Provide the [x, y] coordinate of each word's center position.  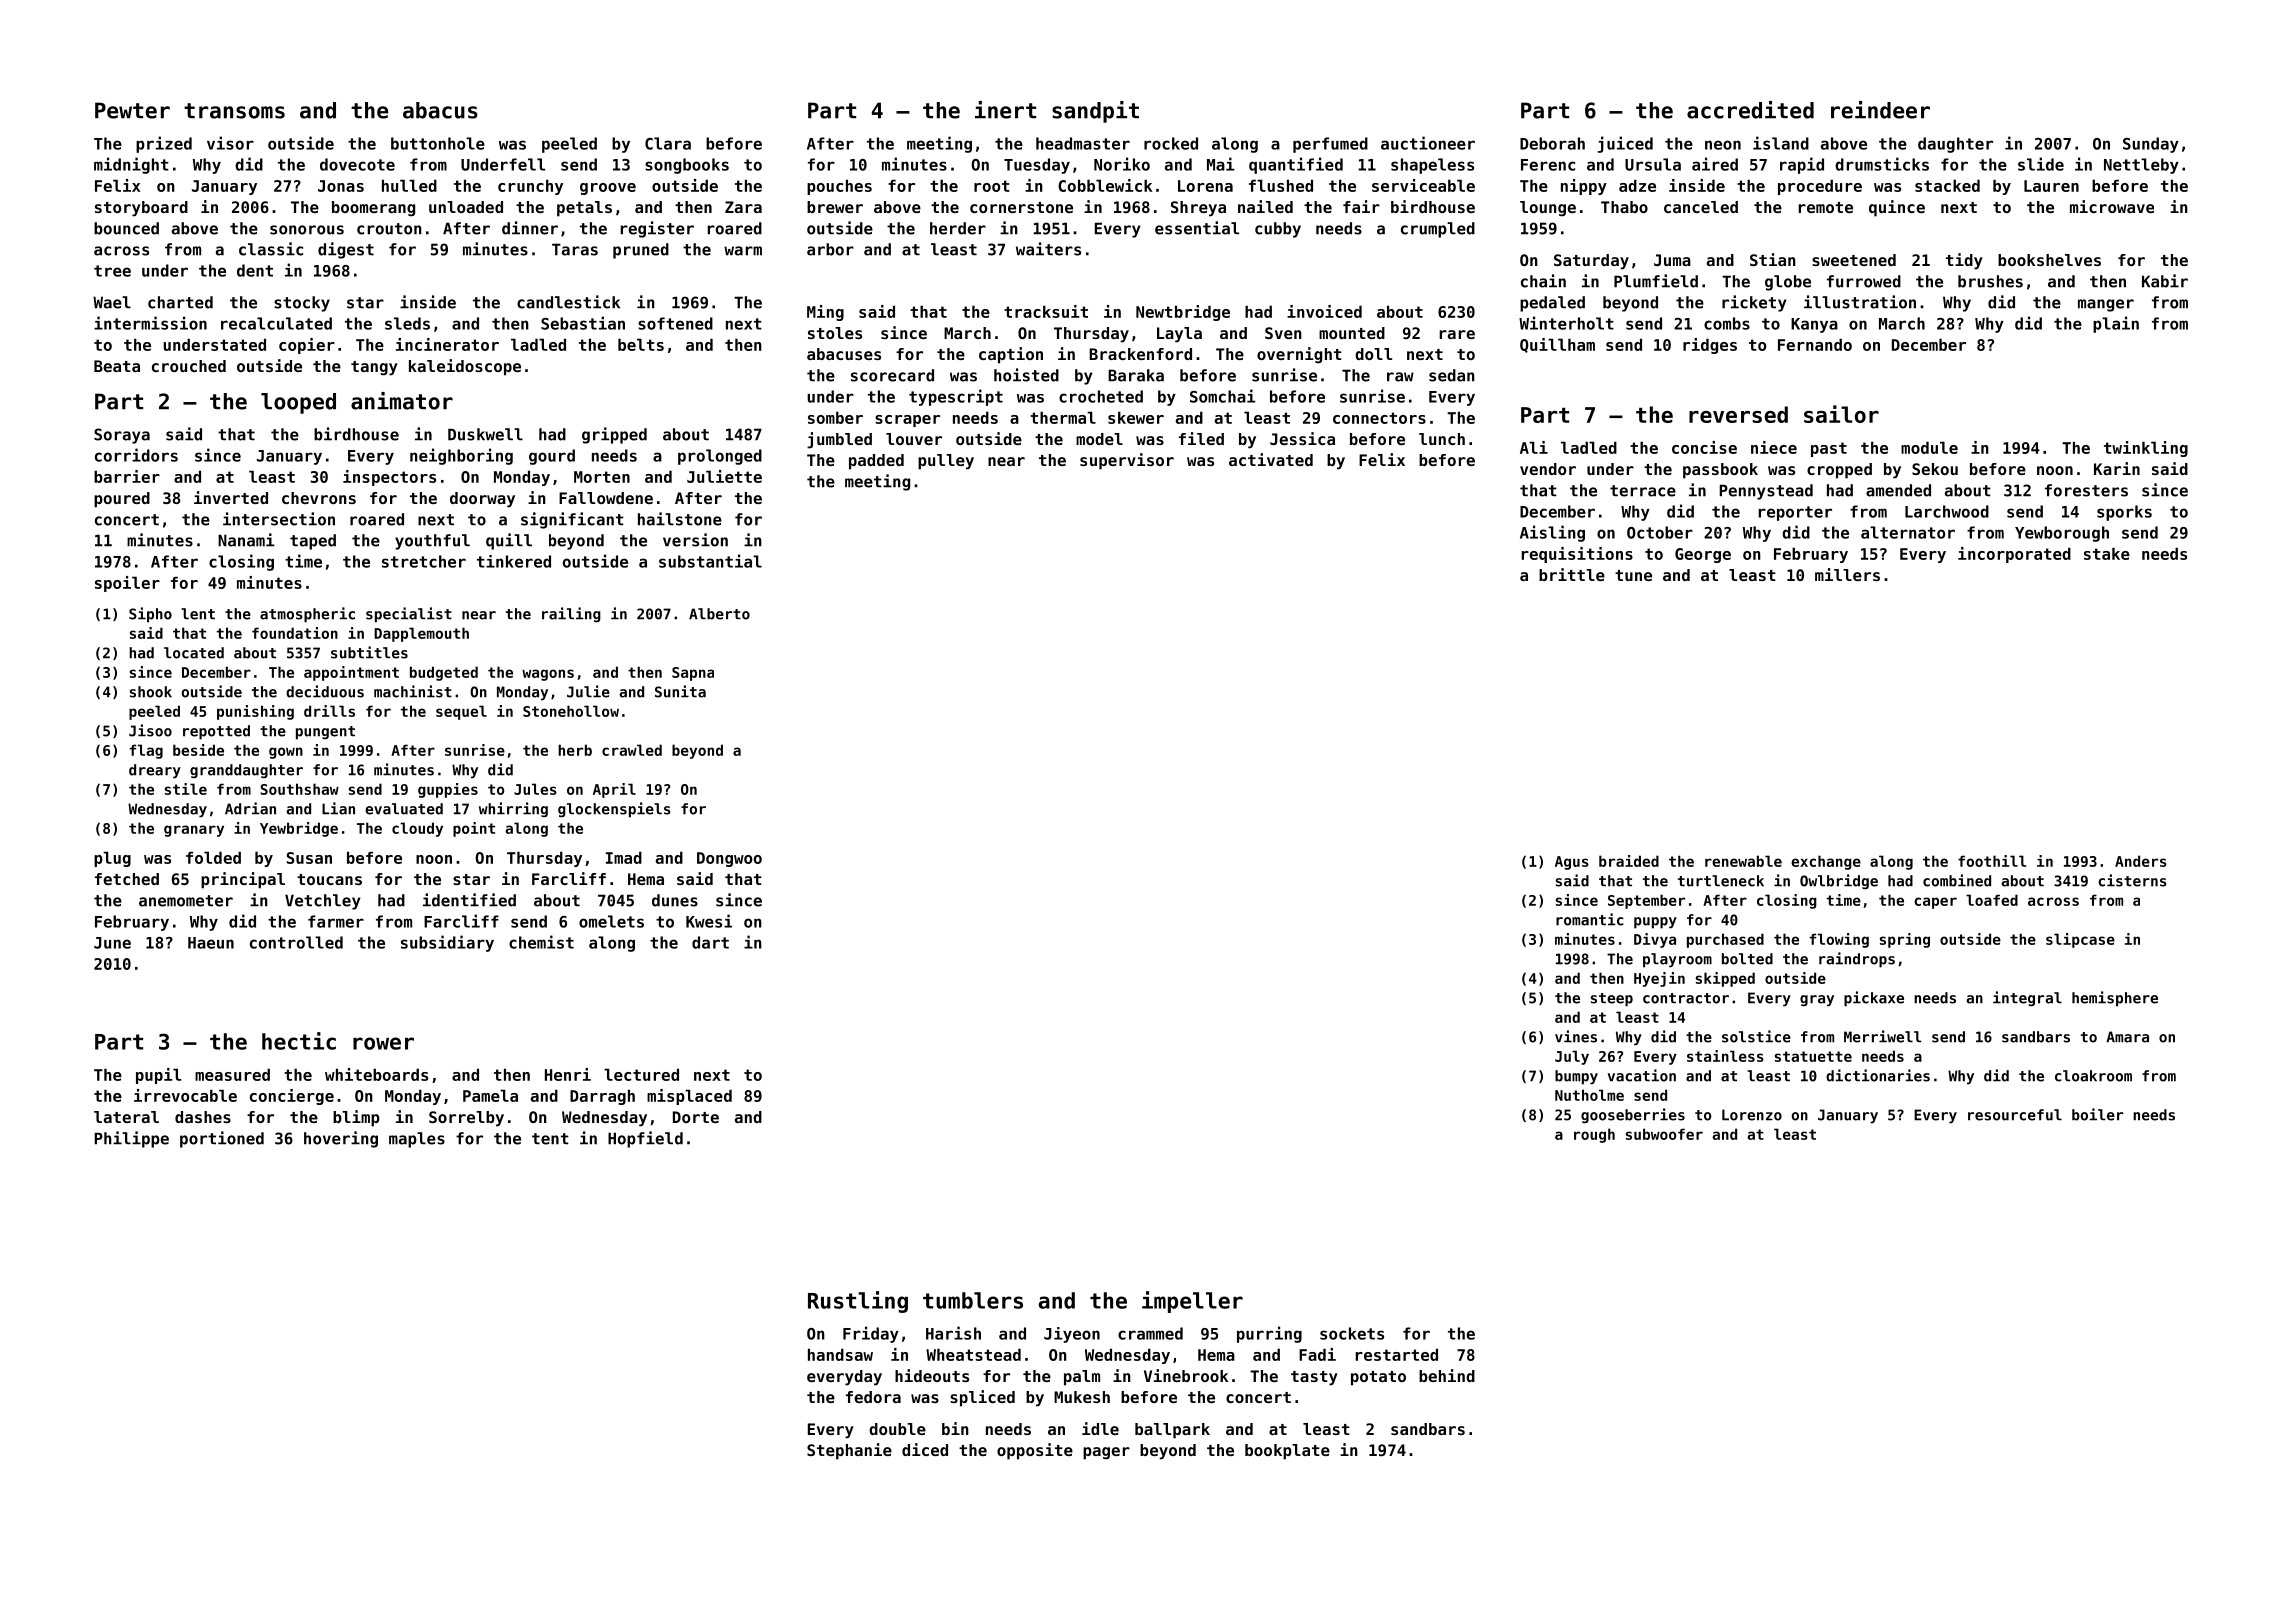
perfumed [1330, 145]
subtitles [369, 652]
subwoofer [1664, 1134]
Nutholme [1589, 1095]
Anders [2141, 861]
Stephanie [849, 1451]
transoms [234, 111]
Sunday [2151, 145]
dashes [203, 1117]
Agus [1572, 863]
